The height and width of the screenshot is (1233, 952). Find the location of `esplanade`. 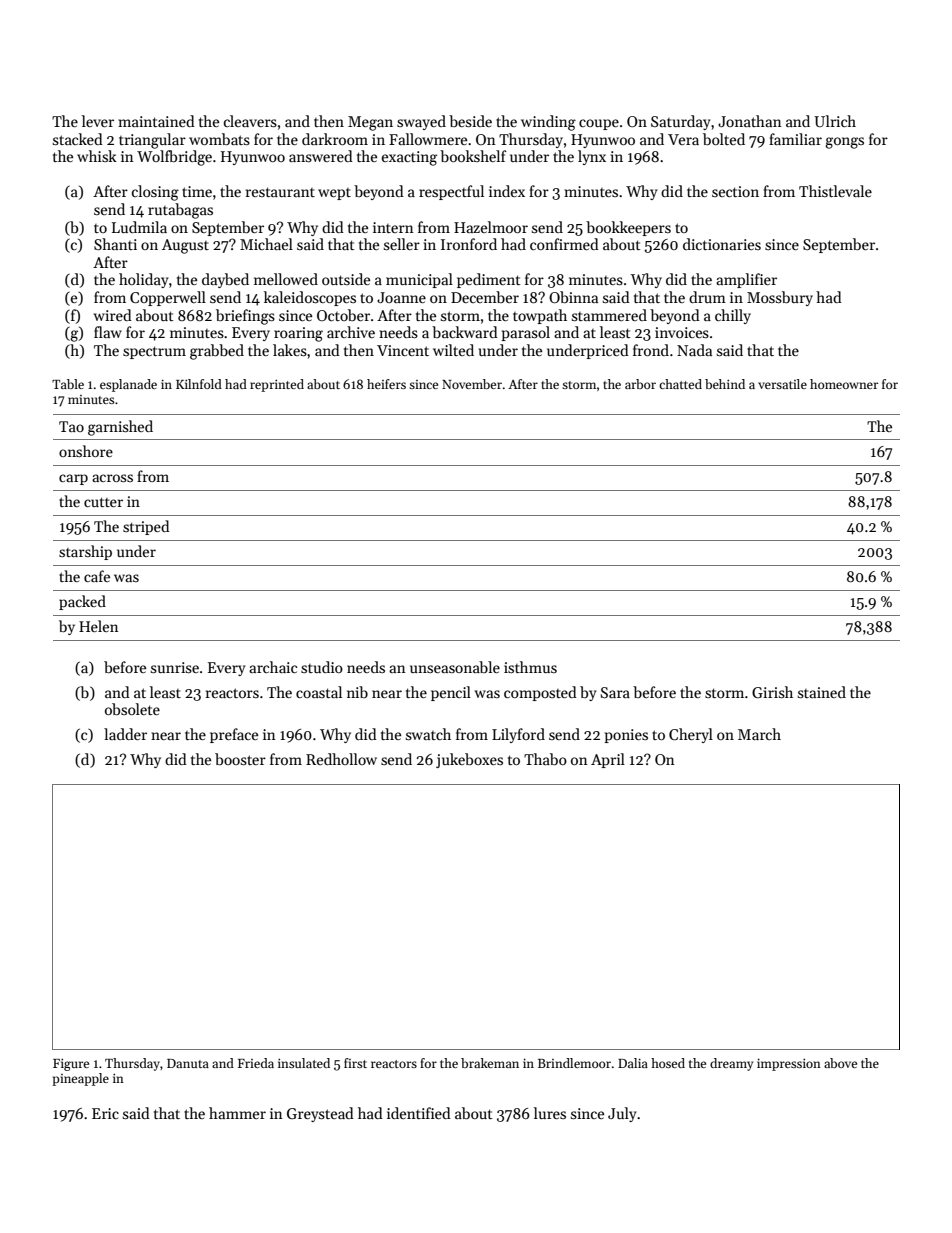

esplanade is located at coordinates (128, 385).
